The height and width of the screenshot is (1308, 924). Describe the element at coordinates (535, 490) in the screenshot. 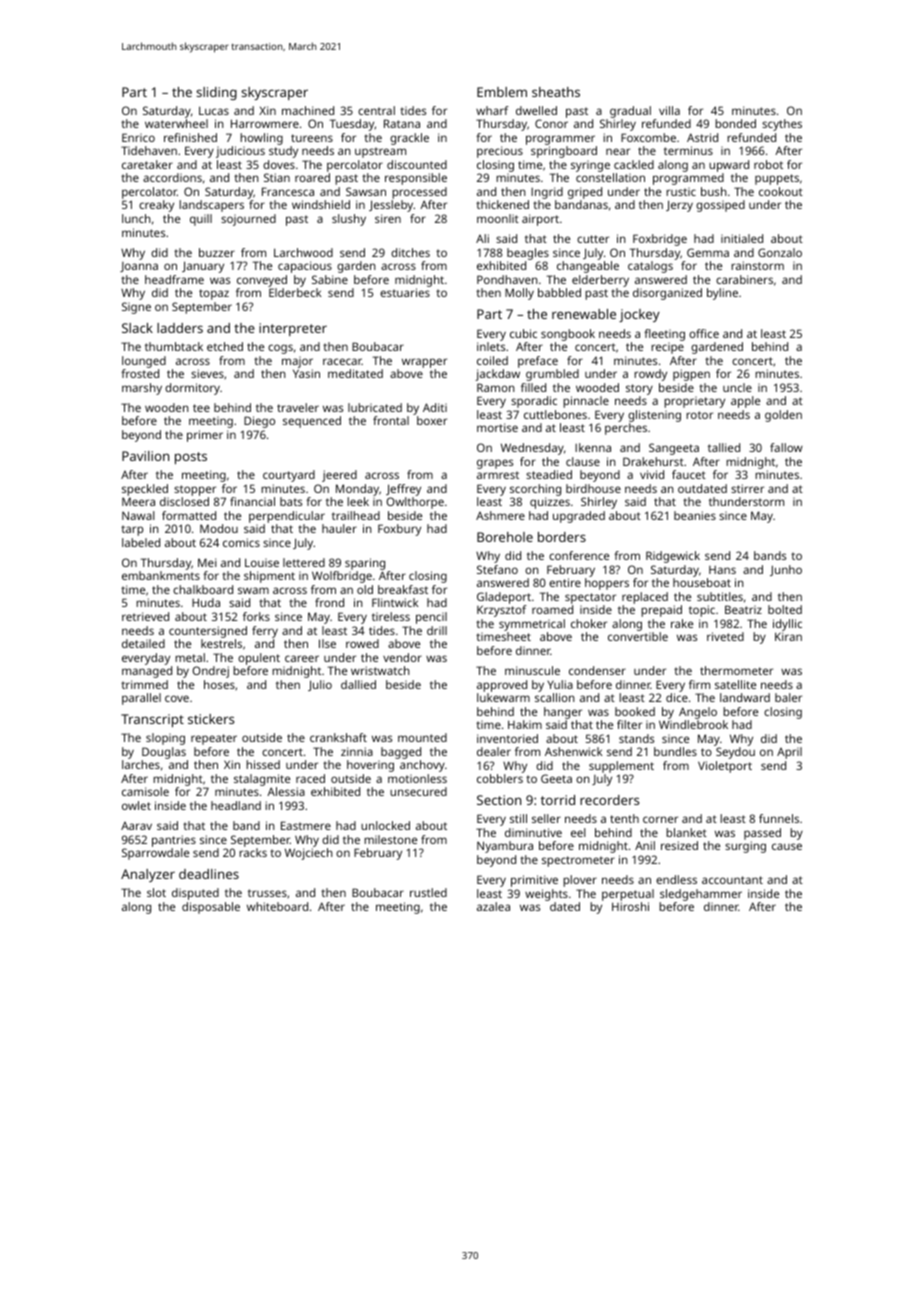

I see `scorching` at that location.
